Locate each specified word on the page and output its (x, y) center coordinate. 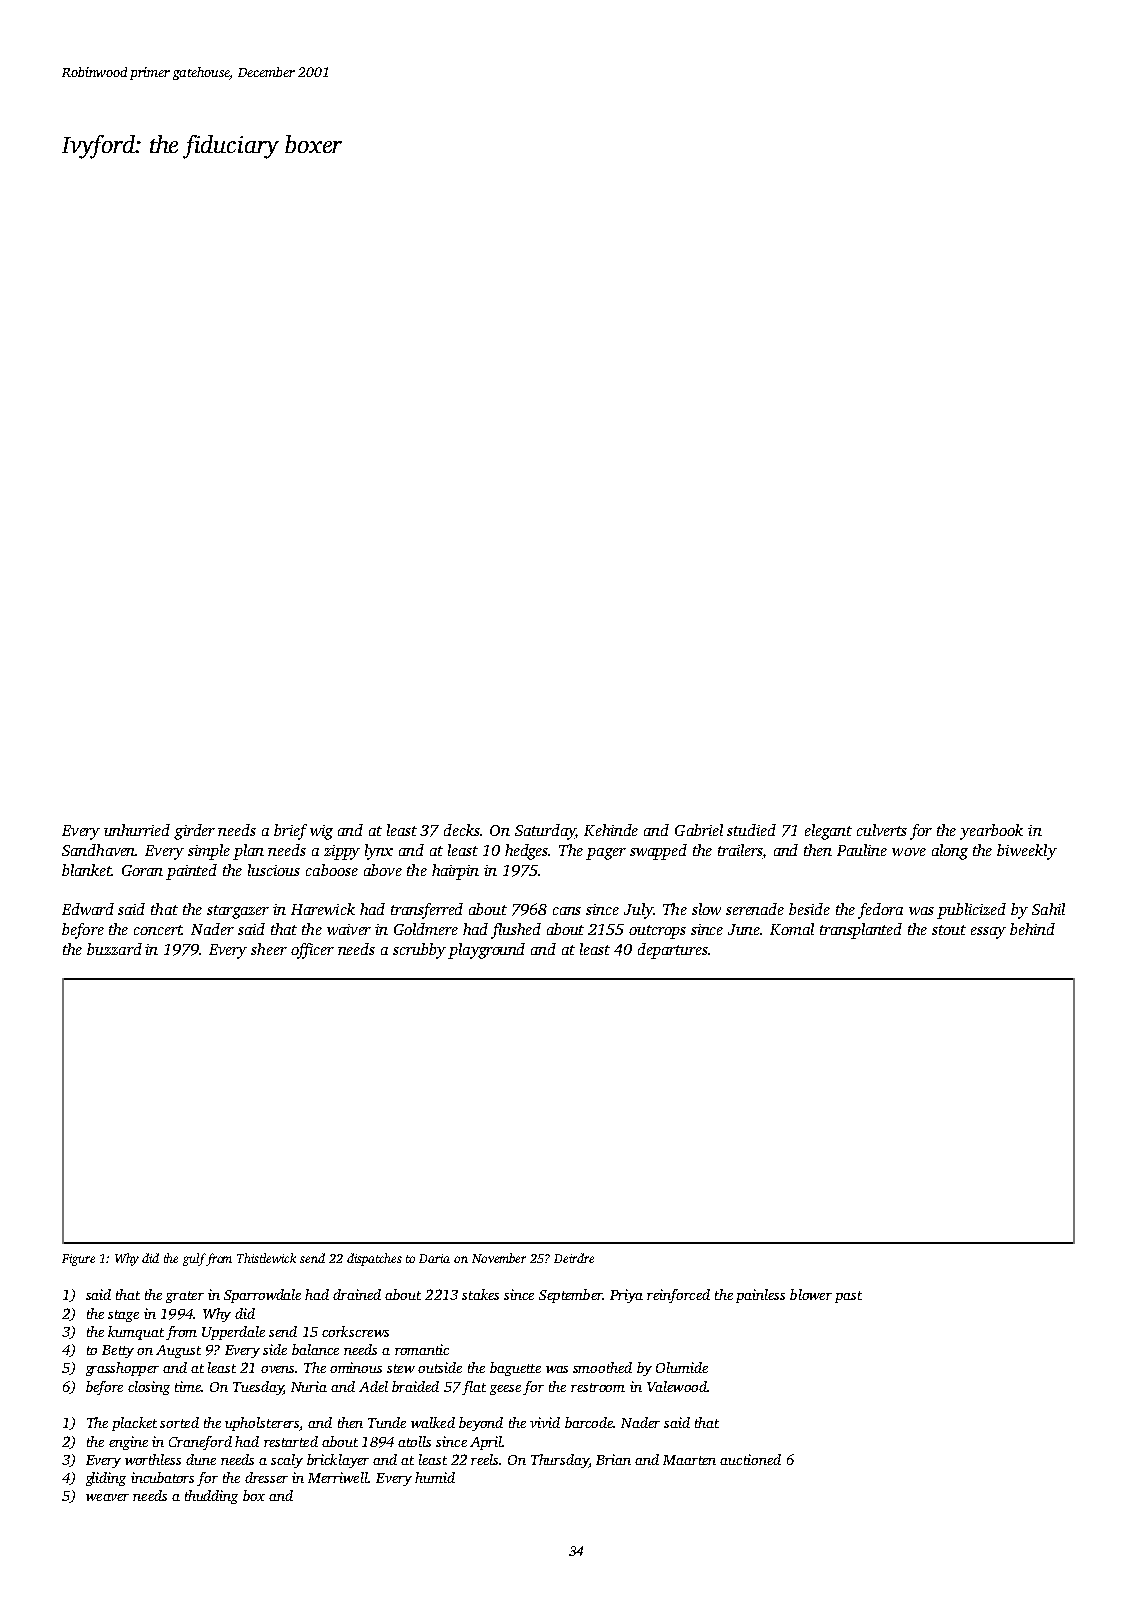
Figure (78, 1260)
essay (988, 933)
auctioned (750, 1459)
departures (673, 951)
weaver (107, 1497)
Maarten (689, 1460)
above (383, 870)
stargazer (238, 912)
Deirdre (574, 1258)
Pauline (862, 850)
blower (811, 1294)
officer (312, 951)
